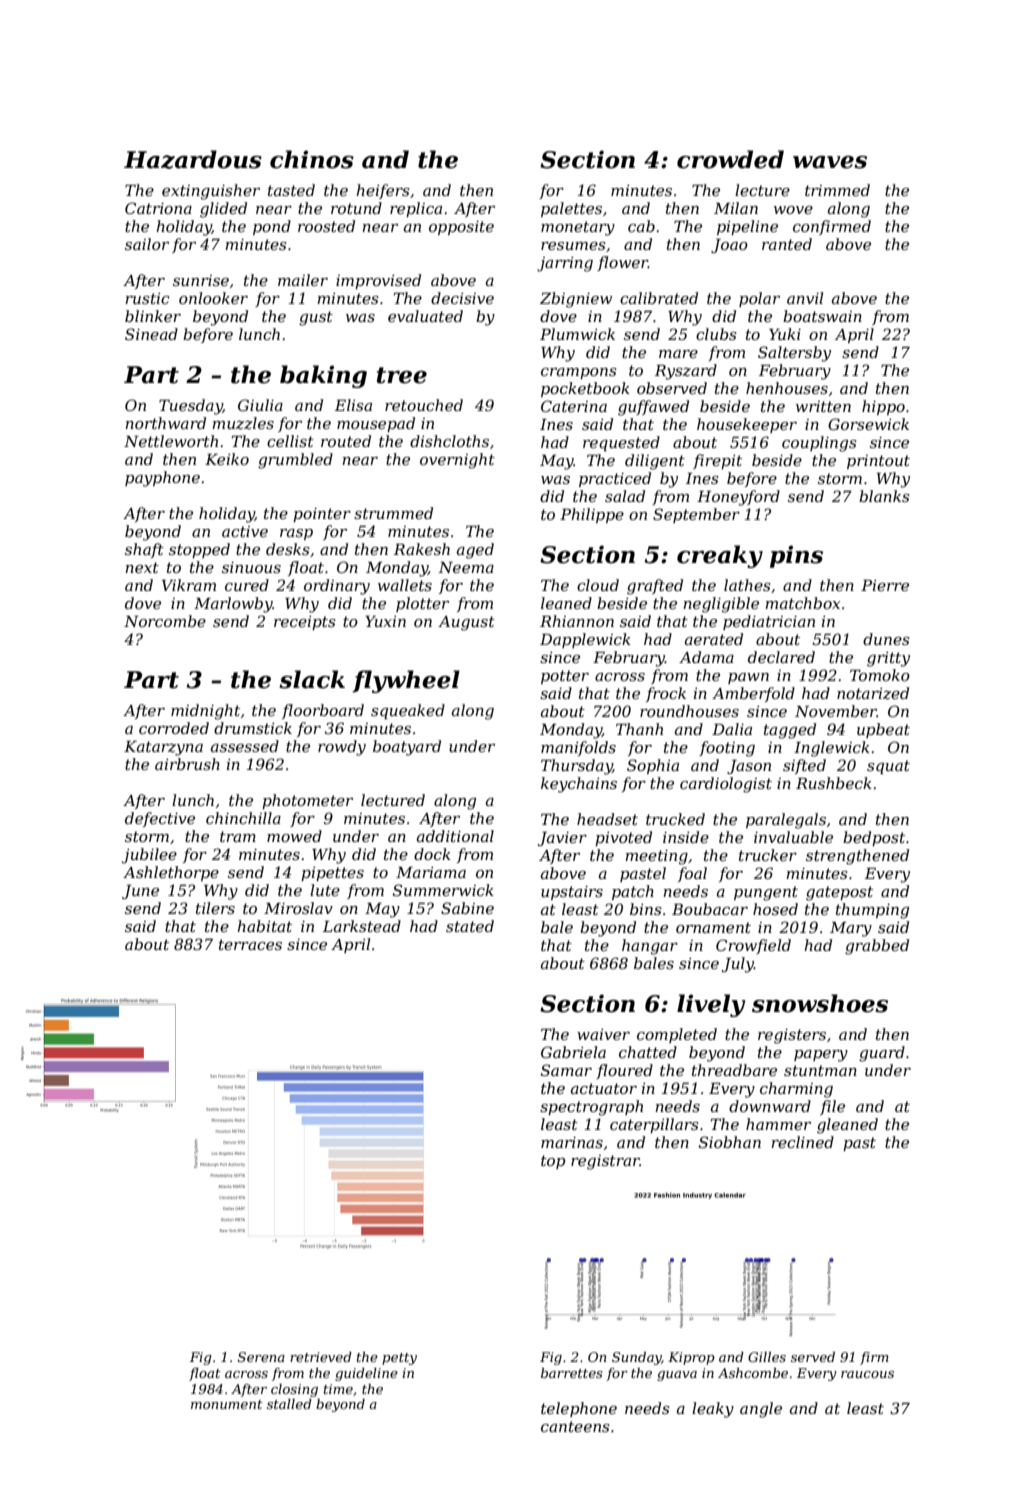  What do you see at coordinates (171, 873) in the page?
I see `Ashlethorpe` at bounding box center [171, 873].
